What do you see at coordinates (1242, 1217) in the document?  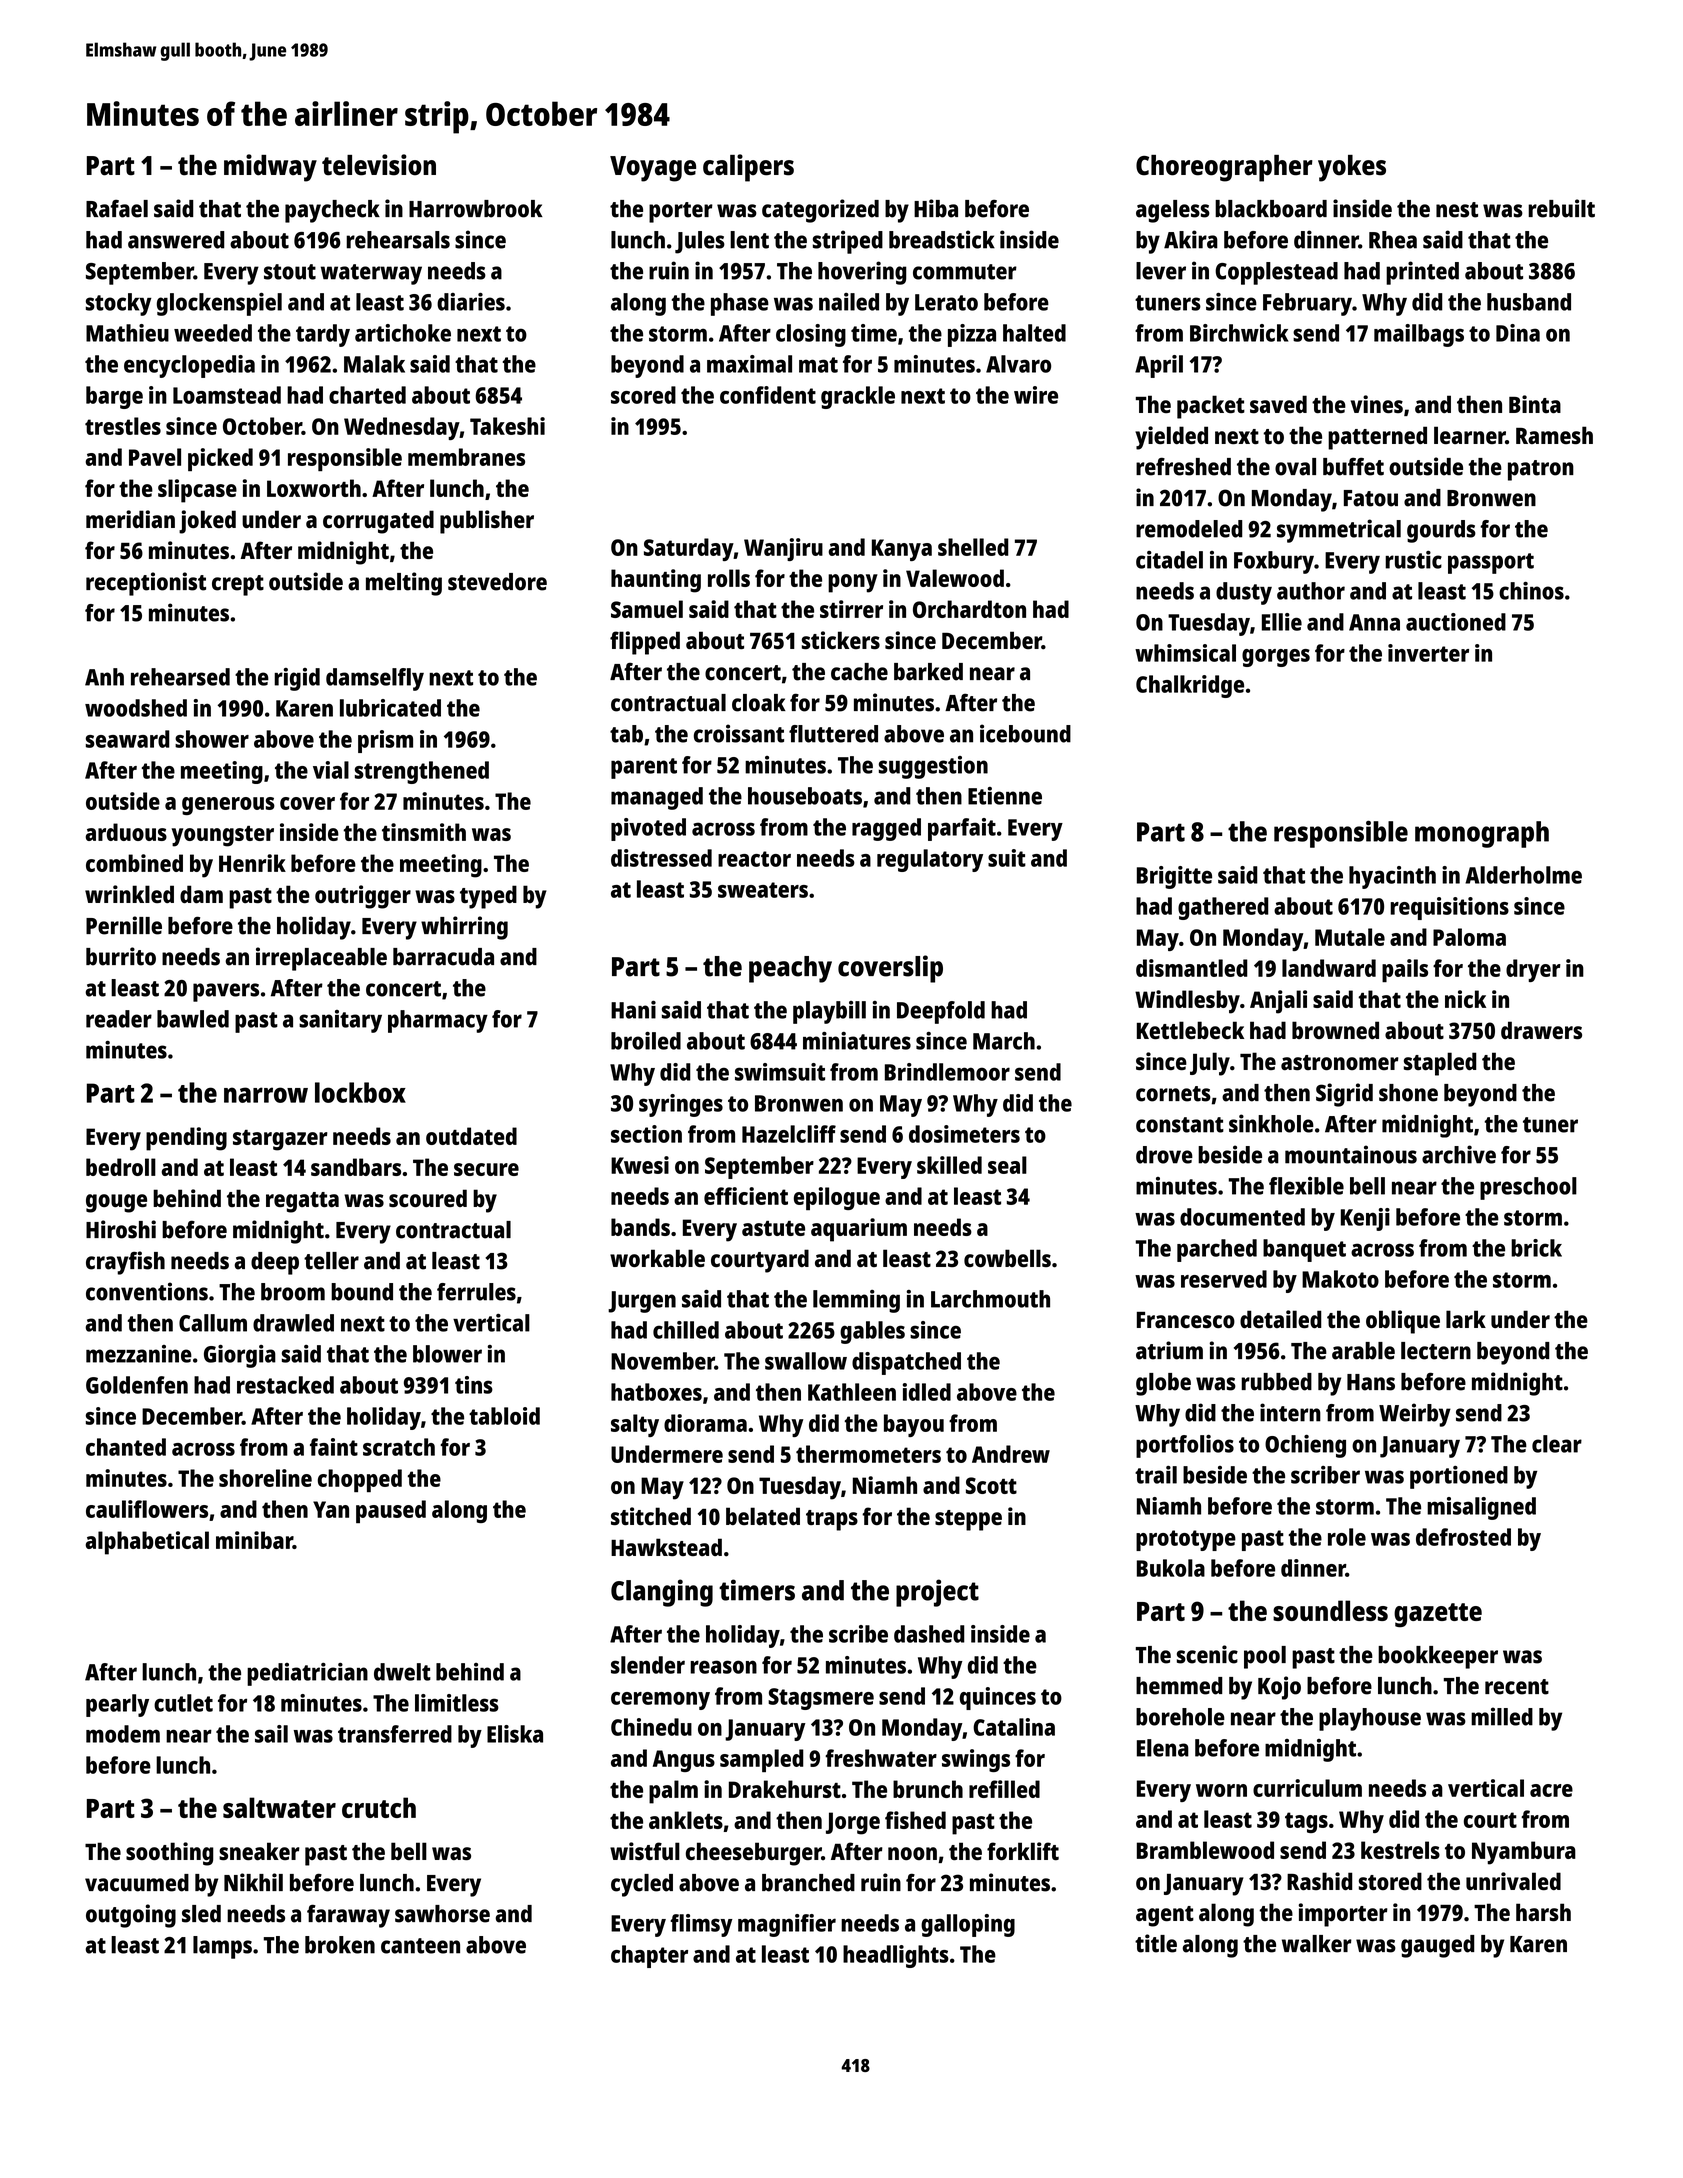 I see `documented` at bounding box center [1242, 1217].
